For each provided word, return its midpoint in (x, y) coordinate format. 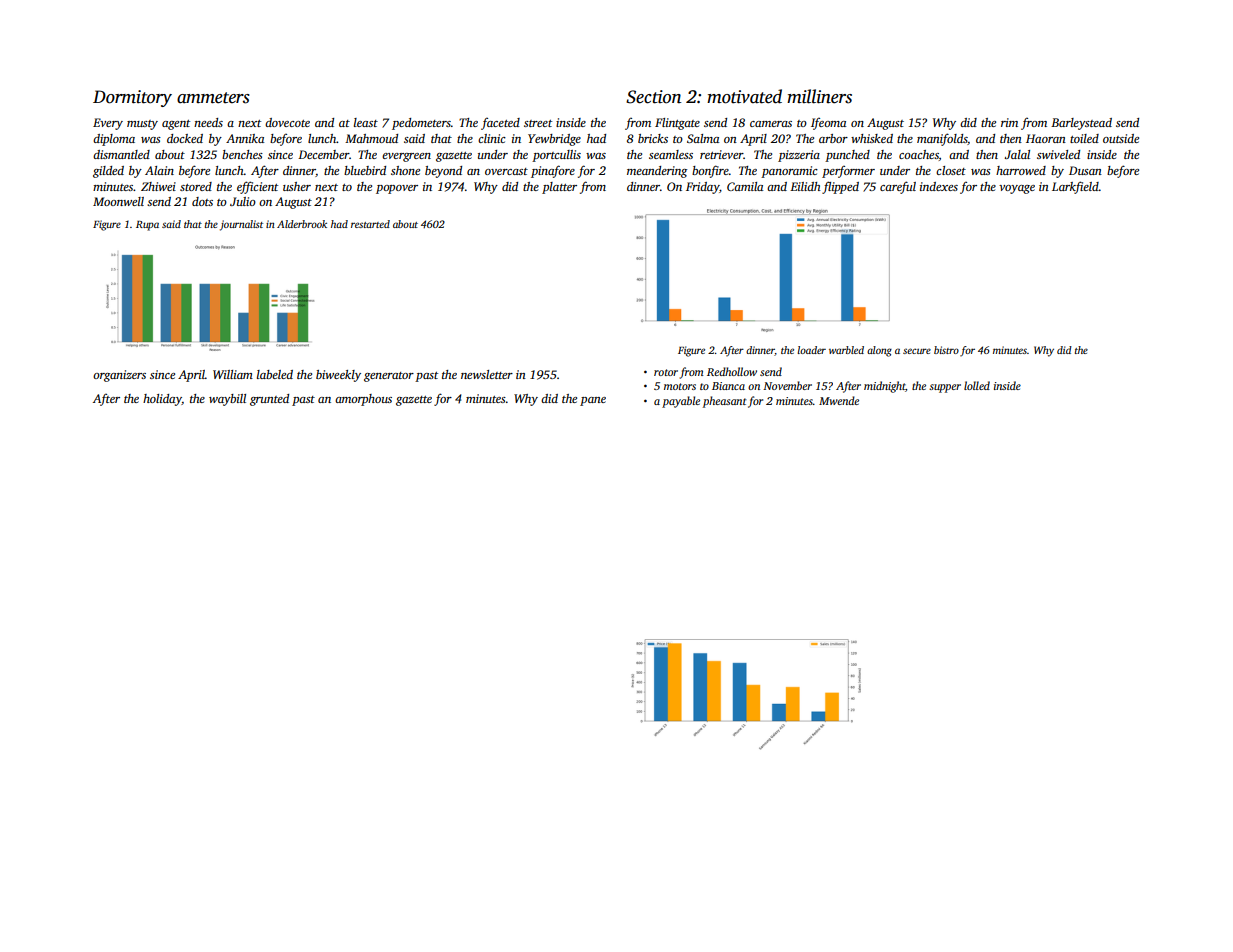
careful (898, 187)
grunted (269, 400)
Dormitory (132, 98)
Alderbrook (302, 224)
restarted (370, 224)
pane (593, 401)
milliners (819, 96)
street (538, 123)
